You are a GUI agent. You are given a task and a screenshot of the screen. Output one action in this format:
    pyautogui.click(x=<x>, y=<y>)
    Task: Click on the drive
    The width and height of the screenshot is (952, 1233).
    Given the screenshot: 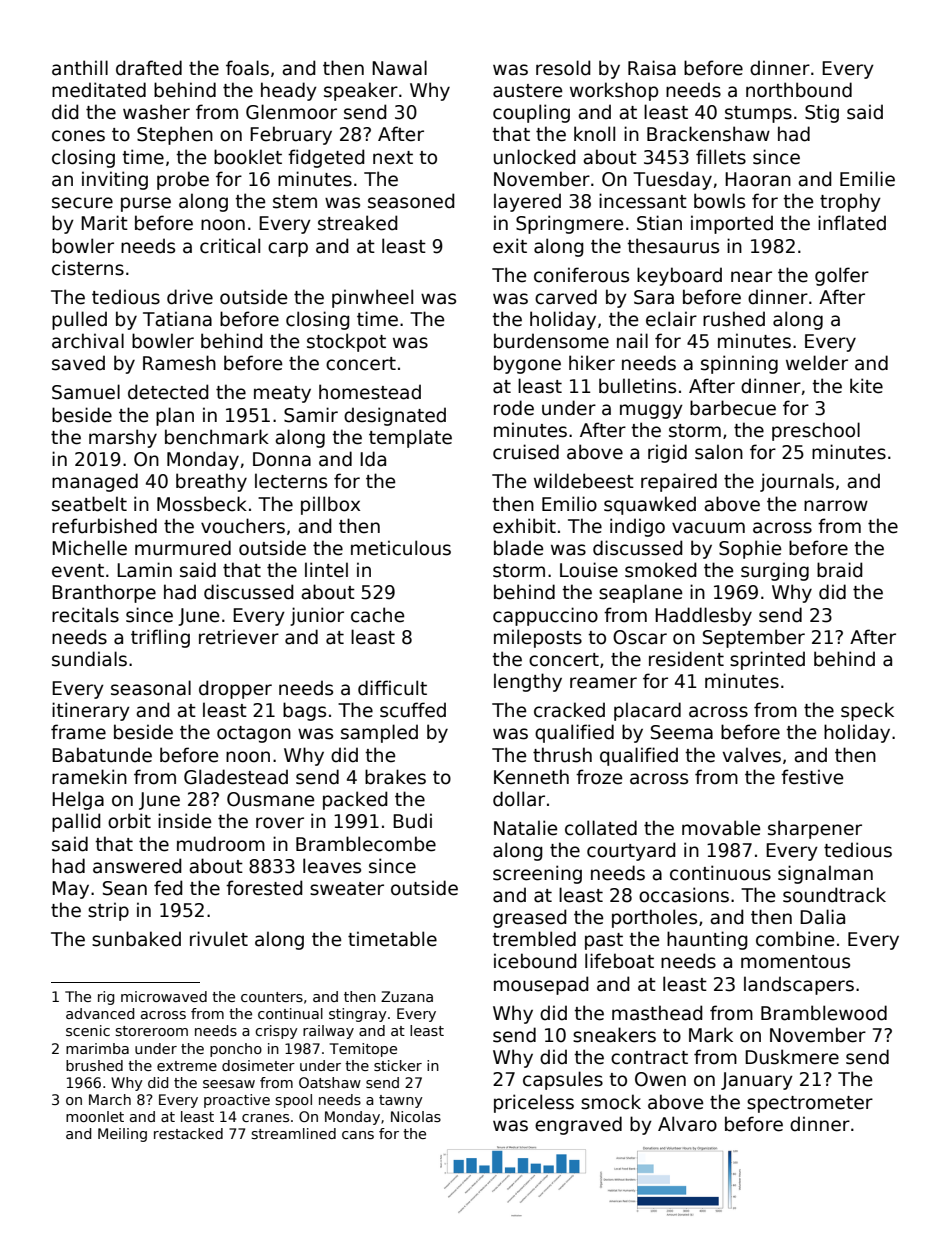 What is the action you would take?
    pyautogui.click(x=190, y=297)
